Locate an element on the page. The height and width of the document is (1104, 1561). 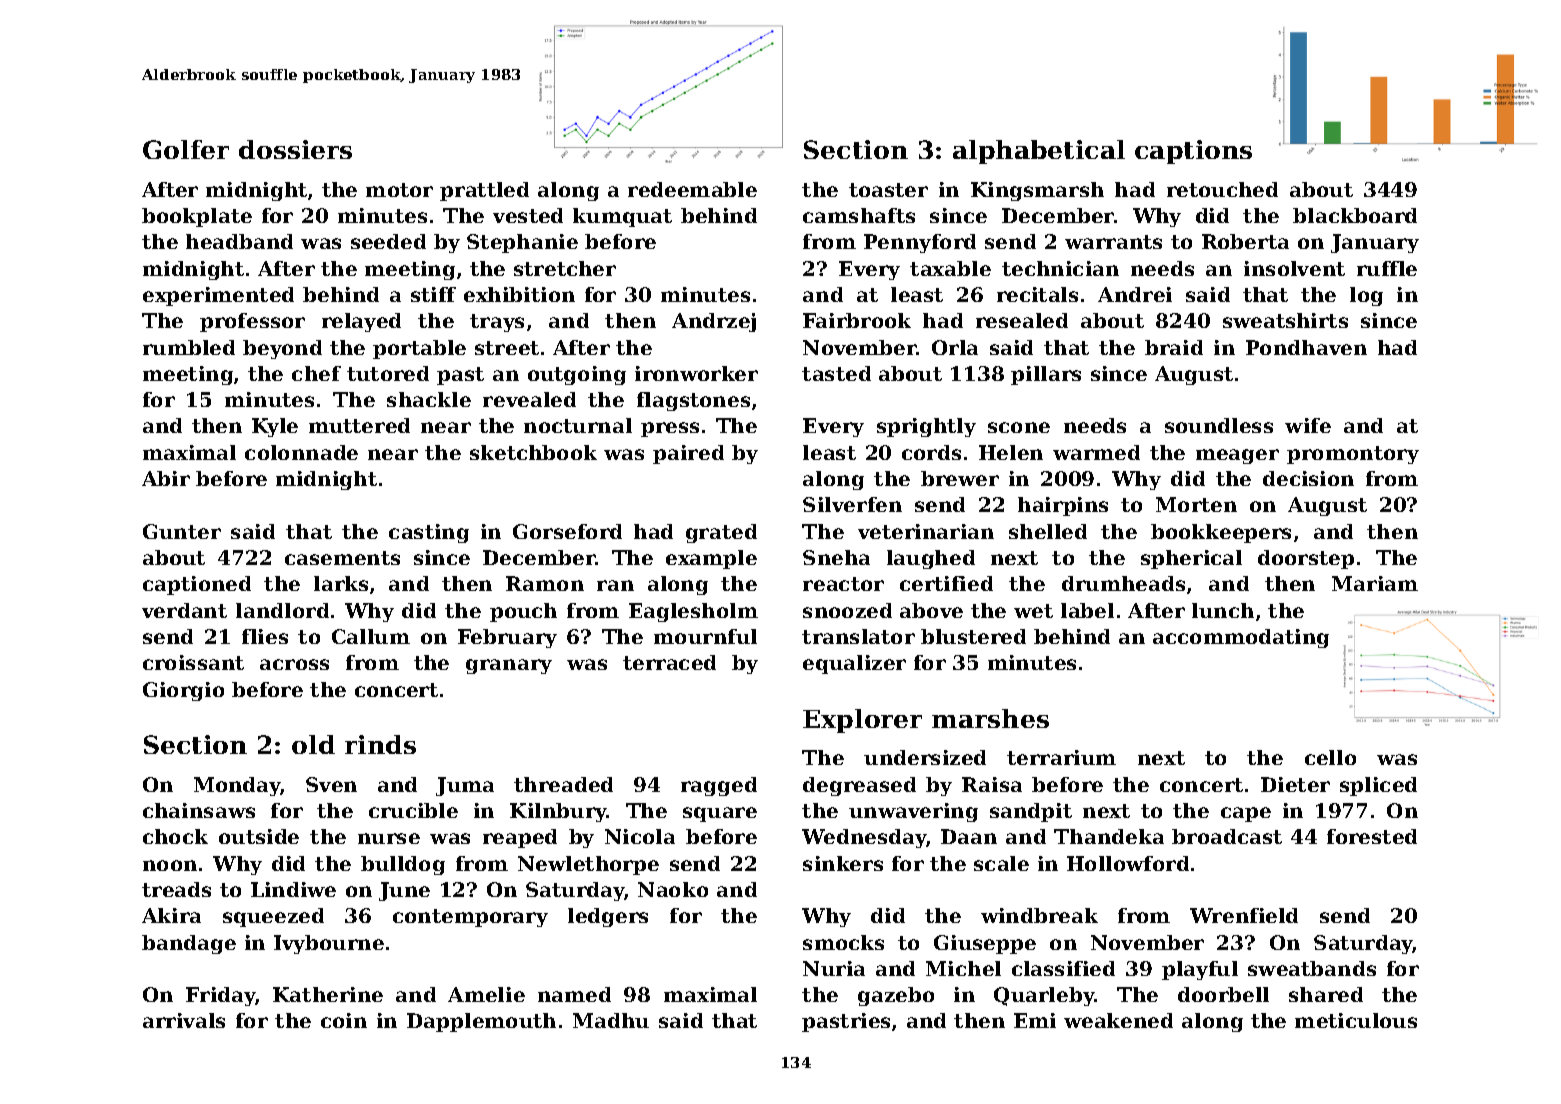
Eaglesholm is located at coordinates (693, 612).
